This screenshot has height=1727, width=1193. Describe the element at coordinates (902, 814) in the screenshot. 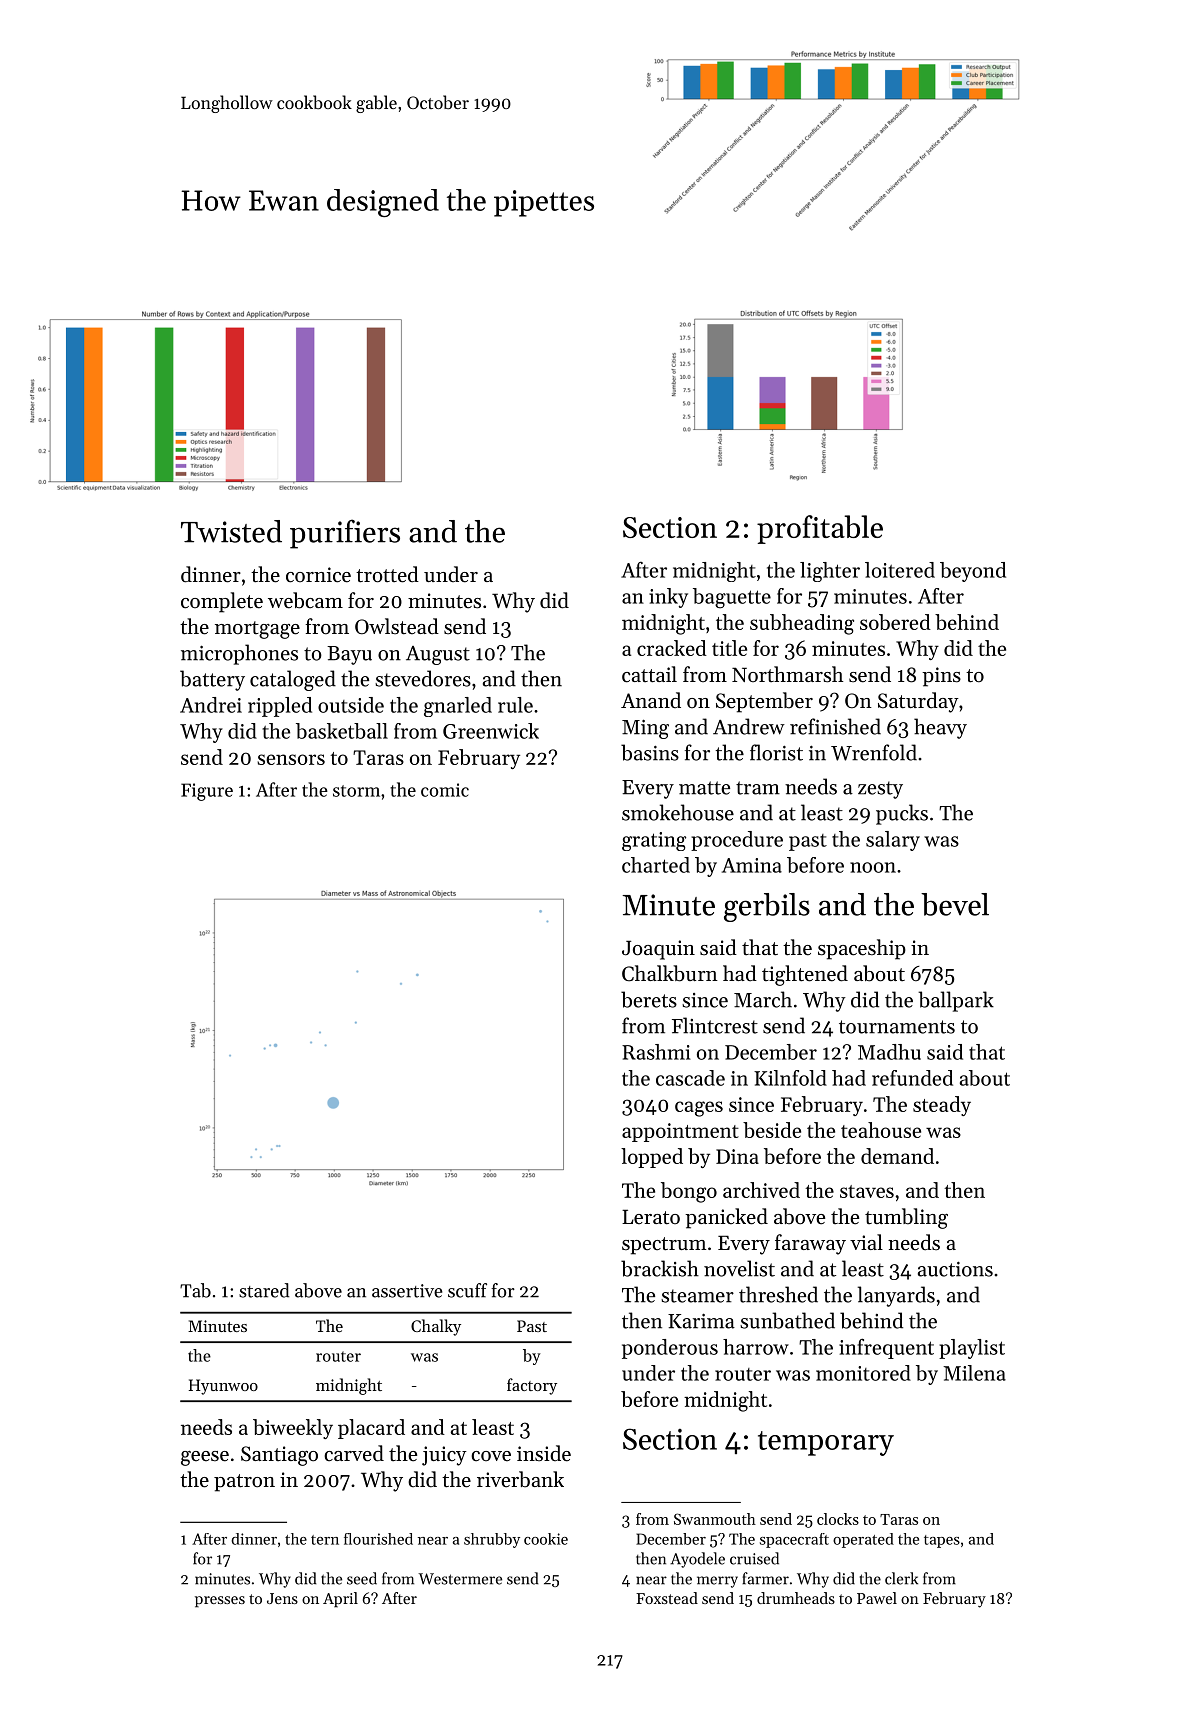

I see `pucks` at that location.
